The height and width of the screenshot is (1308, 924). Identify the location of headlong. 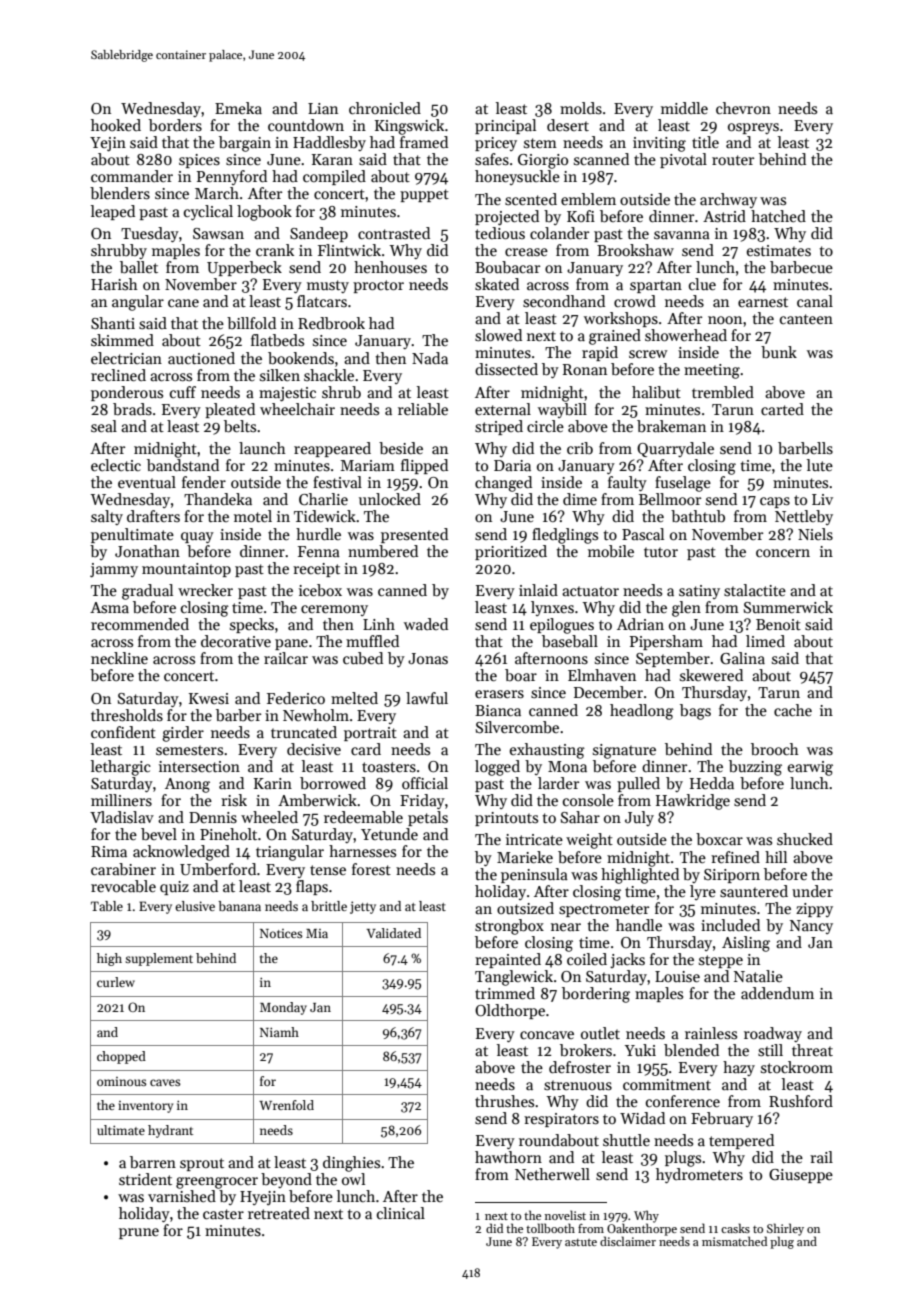
(642, 712).
